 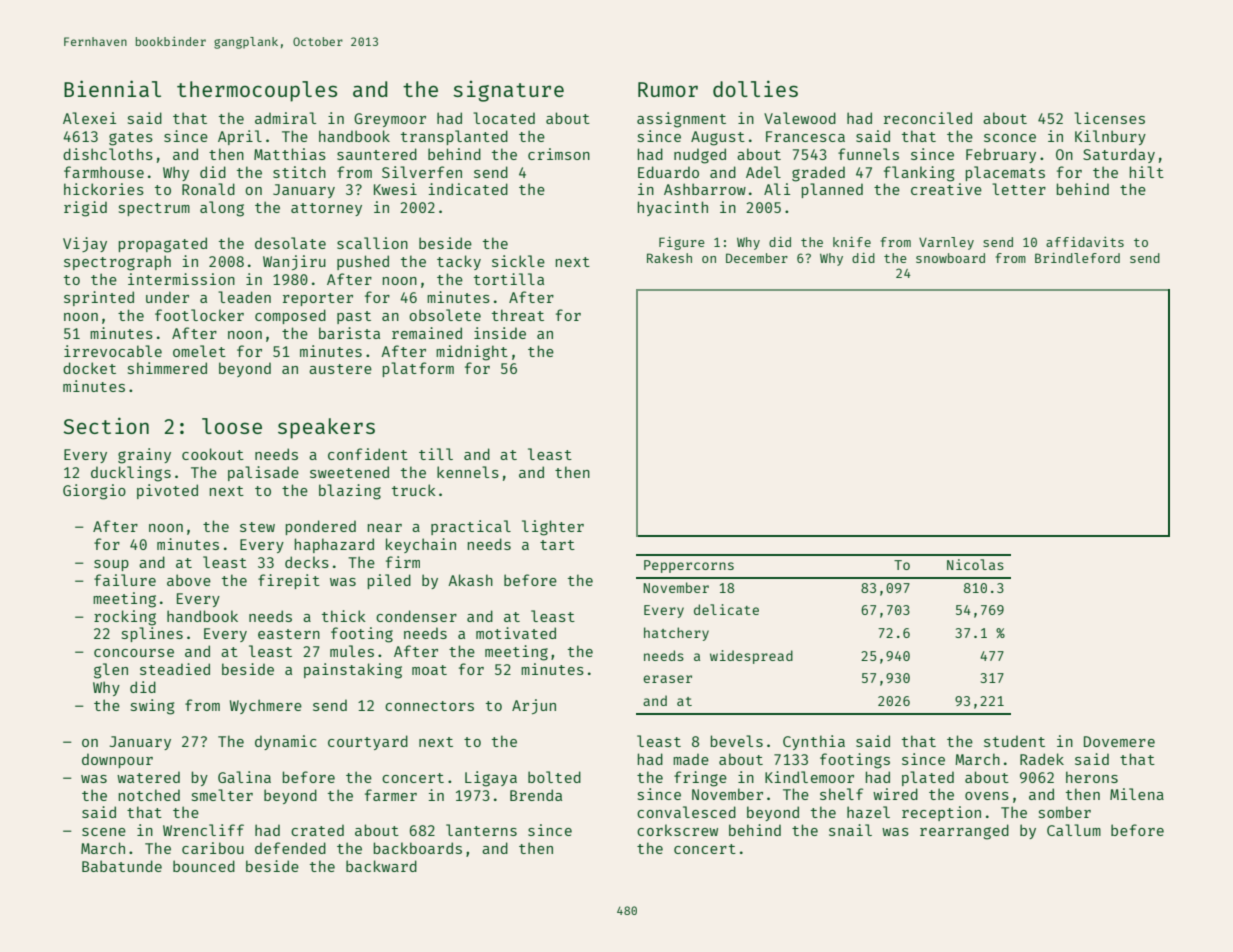 What do you see at coordinates (689, 566) in the screenshot?
I see `Peppercorns` at bounding box center [689, 566].
